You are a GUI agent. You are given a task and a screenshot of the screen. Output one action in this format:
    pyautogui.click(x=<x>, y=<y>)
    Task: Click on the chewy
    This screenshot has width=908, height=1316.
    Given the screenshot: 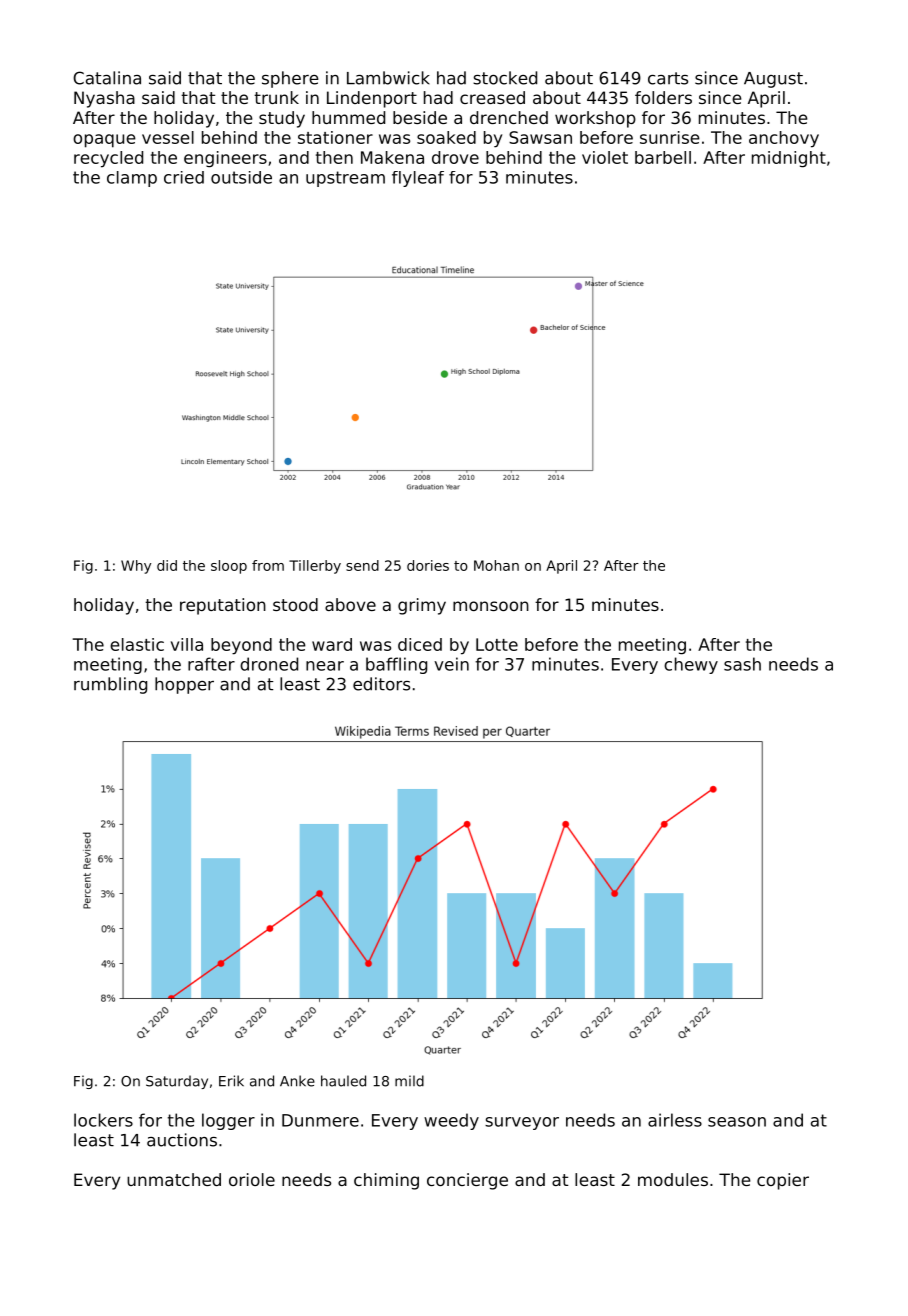 What is the action you would take?
    pyautogui.click(x=691, y=665)
